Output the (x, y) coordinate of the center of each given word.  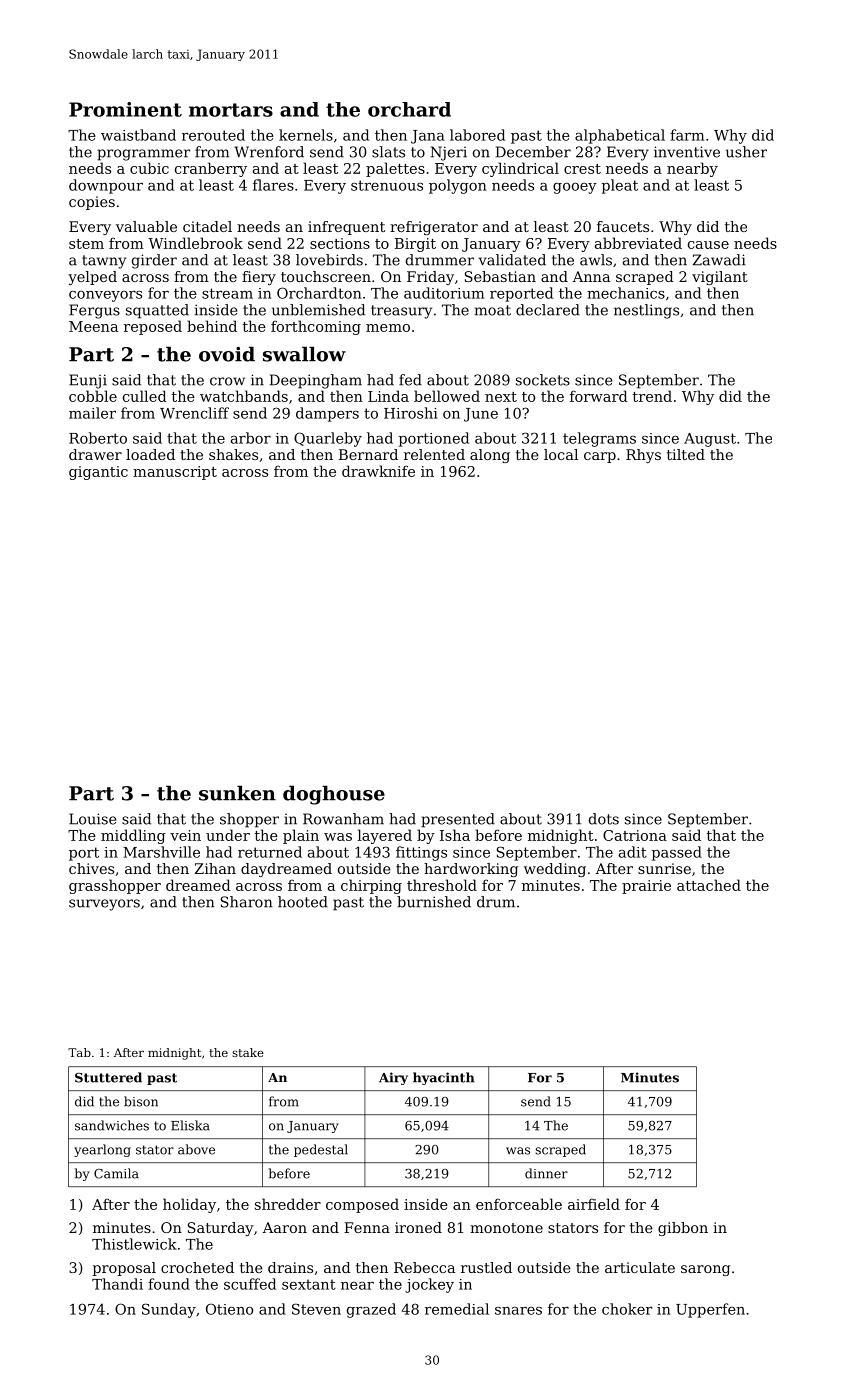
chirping (371, 886)
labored (477, 135)
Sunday (169, 1310)
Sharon (246, 902)
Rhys (643, 456)
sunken (237, 793)
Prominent (125, 109)
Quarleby (328, 439)
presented (458, 820)
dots (604, 819)
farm (687, 135)
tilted (686, 454)
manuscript (175, 473)
